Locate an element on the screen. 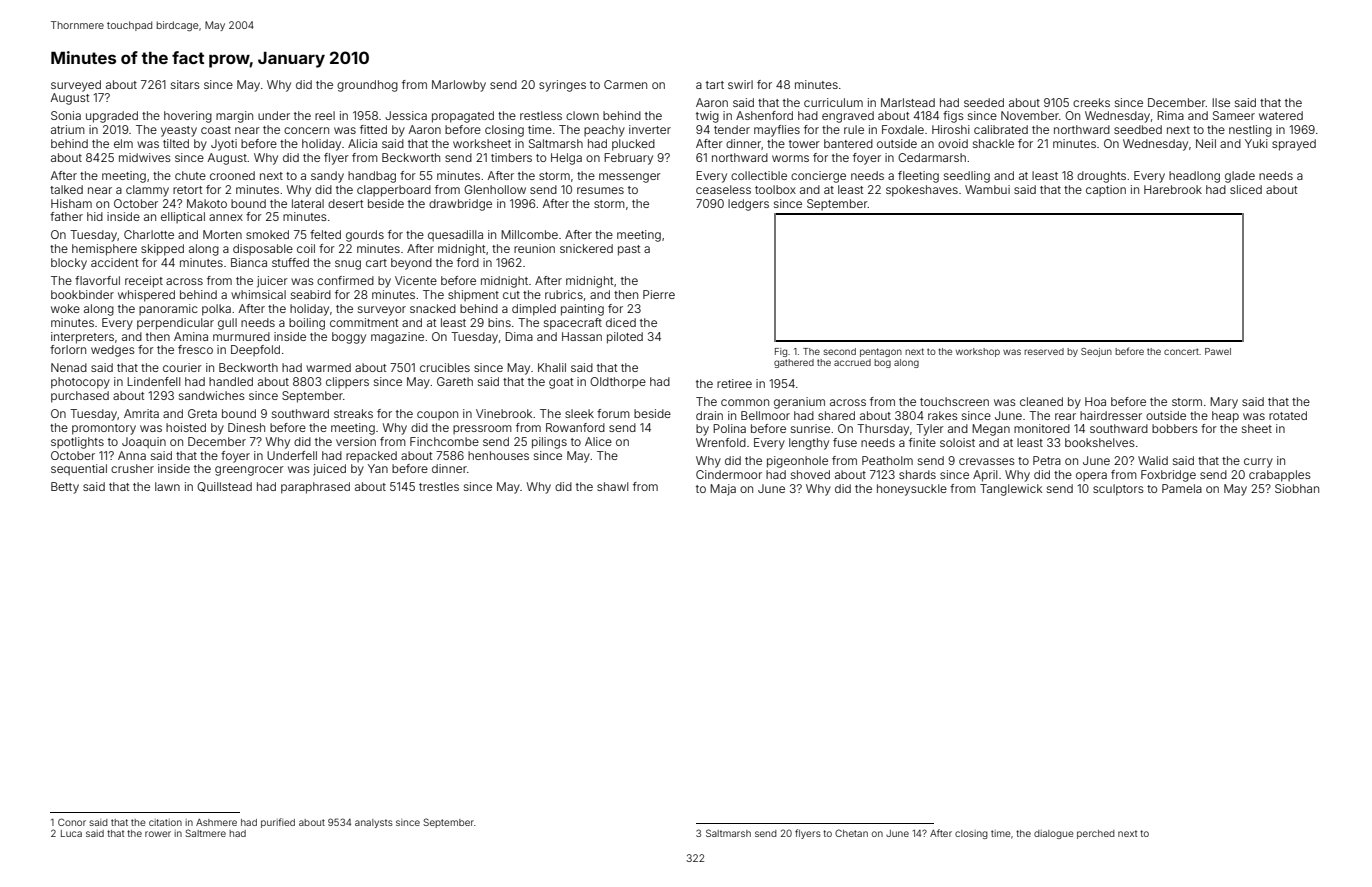 This screenshot has height=887, width=1372. greengrocer is located at coordinates (249, 471).
